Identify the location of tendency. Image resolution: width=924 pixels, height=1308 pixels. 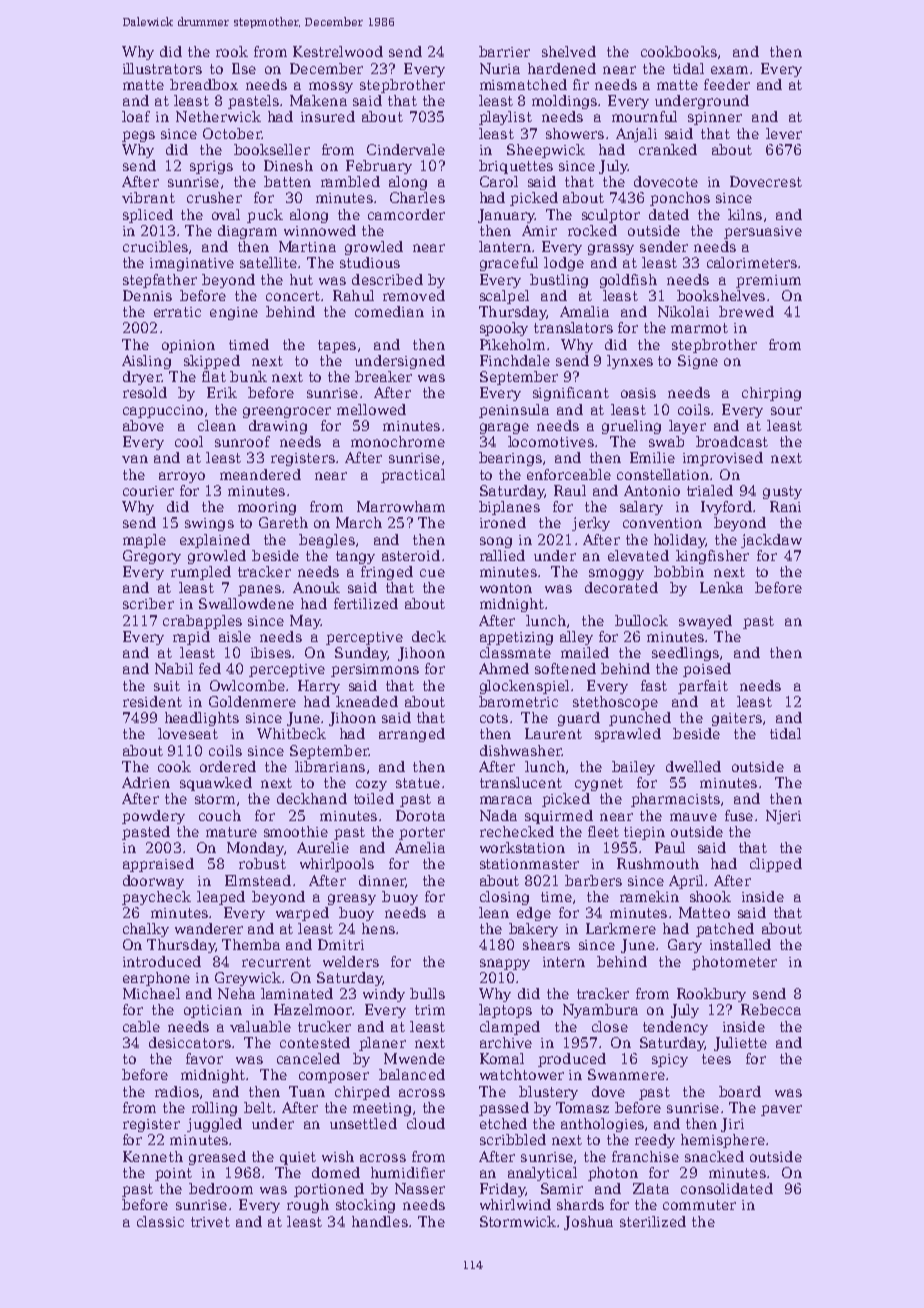
(675, 1028).
